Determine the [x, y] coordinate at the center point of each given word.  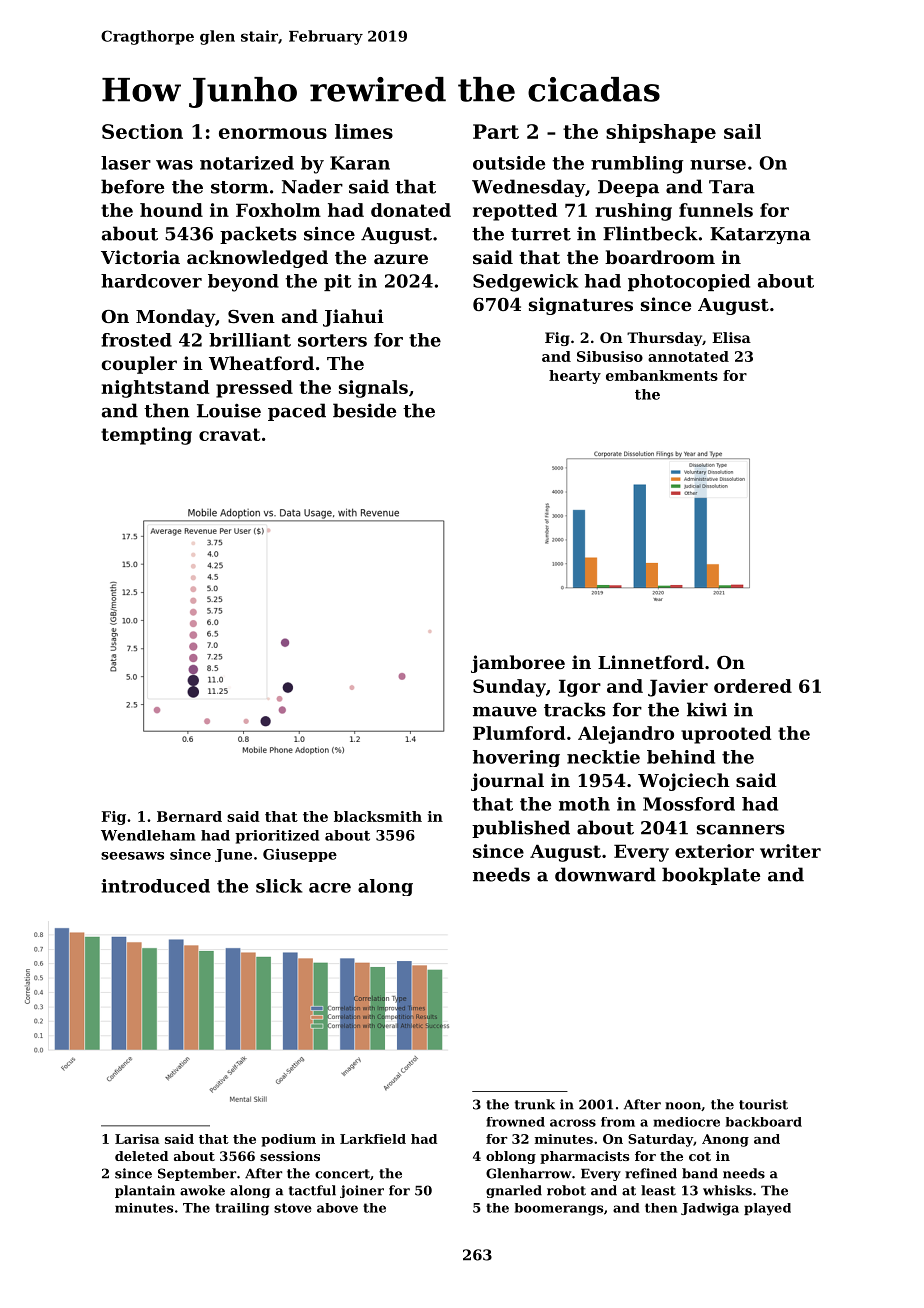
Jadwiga [710, 1209]
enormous [273, 133]
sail [742, 131]
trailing [242, 1209]
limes [364, 131]
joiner [362, 1191]
